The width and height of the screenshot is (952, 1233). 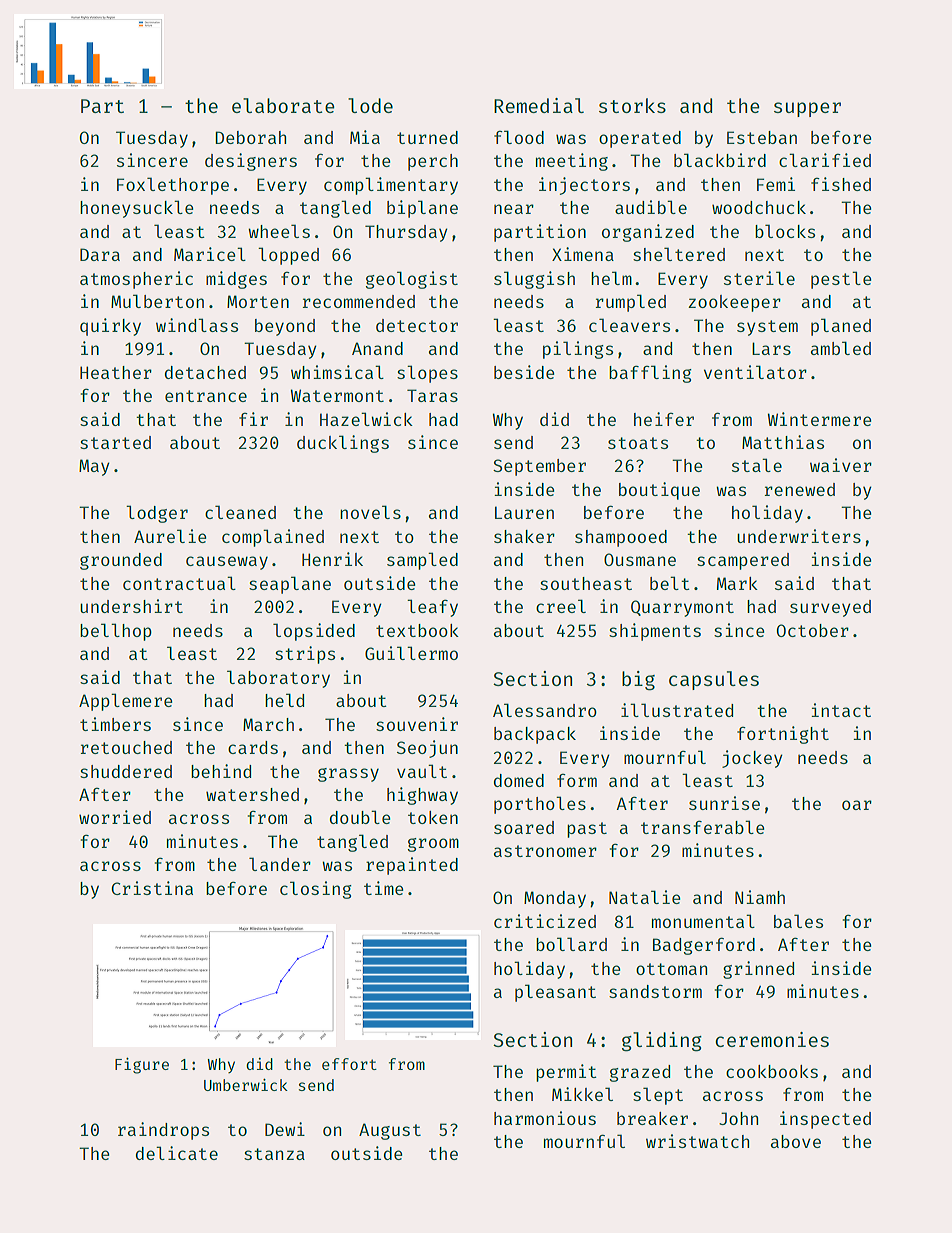 I want to click on fortnight, so click(x=783, y=735).
